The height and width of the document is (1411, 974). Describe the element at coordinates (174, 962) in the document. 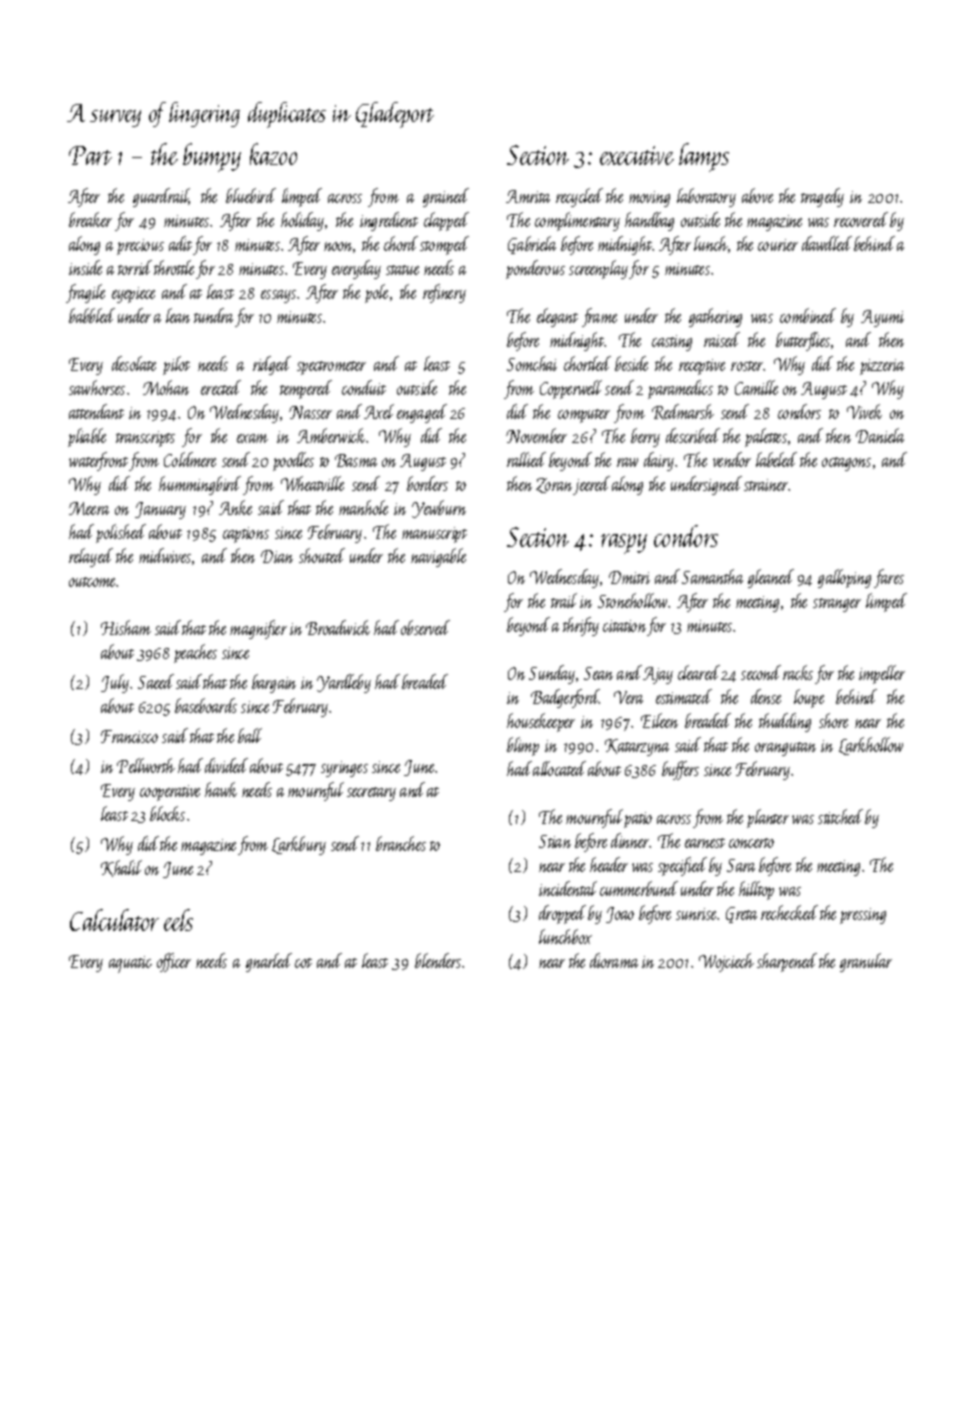

I see `officer` at that location.
